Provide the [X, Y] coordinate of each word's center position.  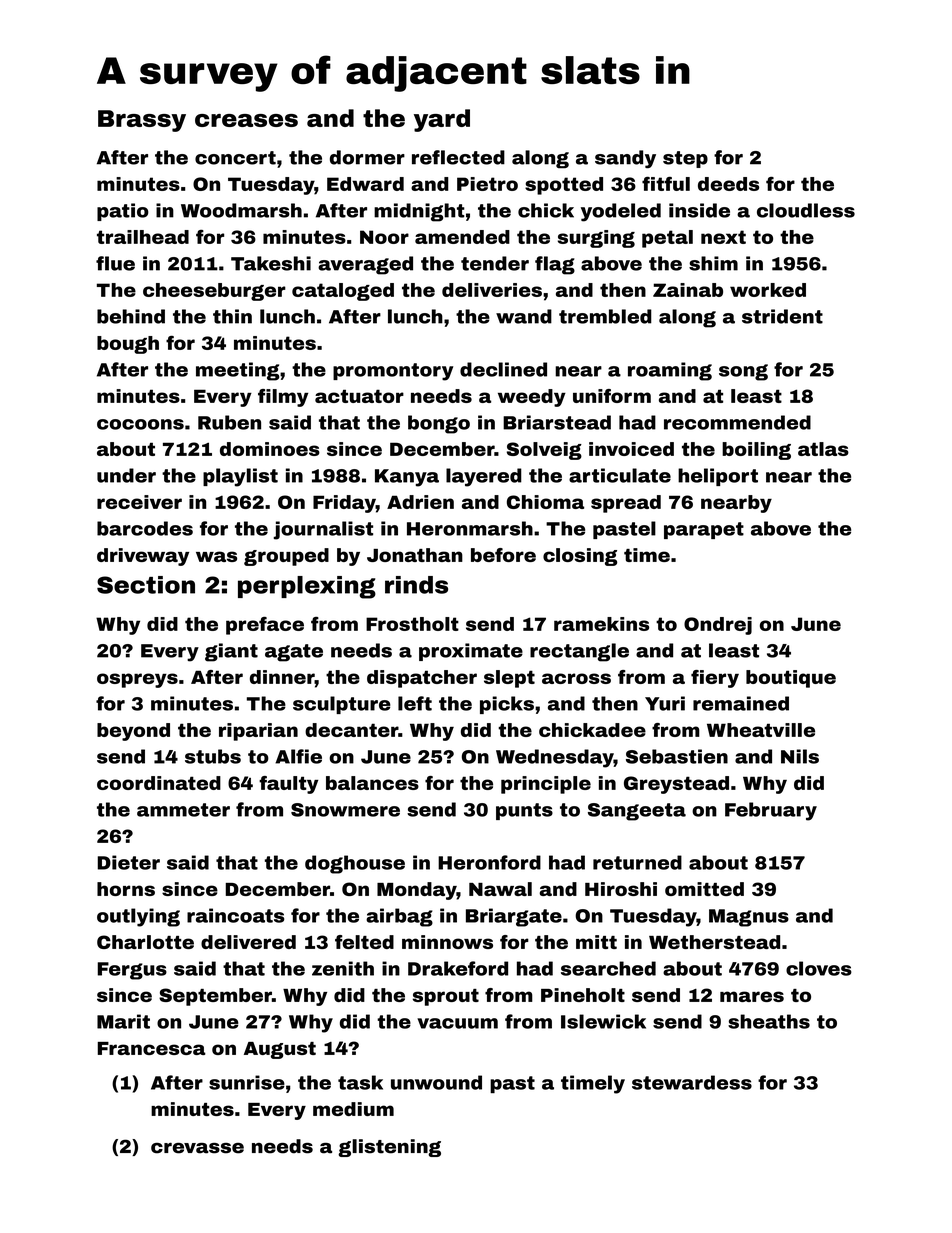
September [215, 997]
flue [115, 263]
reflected [458, 157]
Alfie [298, 756]
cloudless [806, 210]
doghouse [355, 864]
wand [524, 316]
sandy [625, 159]
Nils [800, 756]
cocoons [140, 424]
